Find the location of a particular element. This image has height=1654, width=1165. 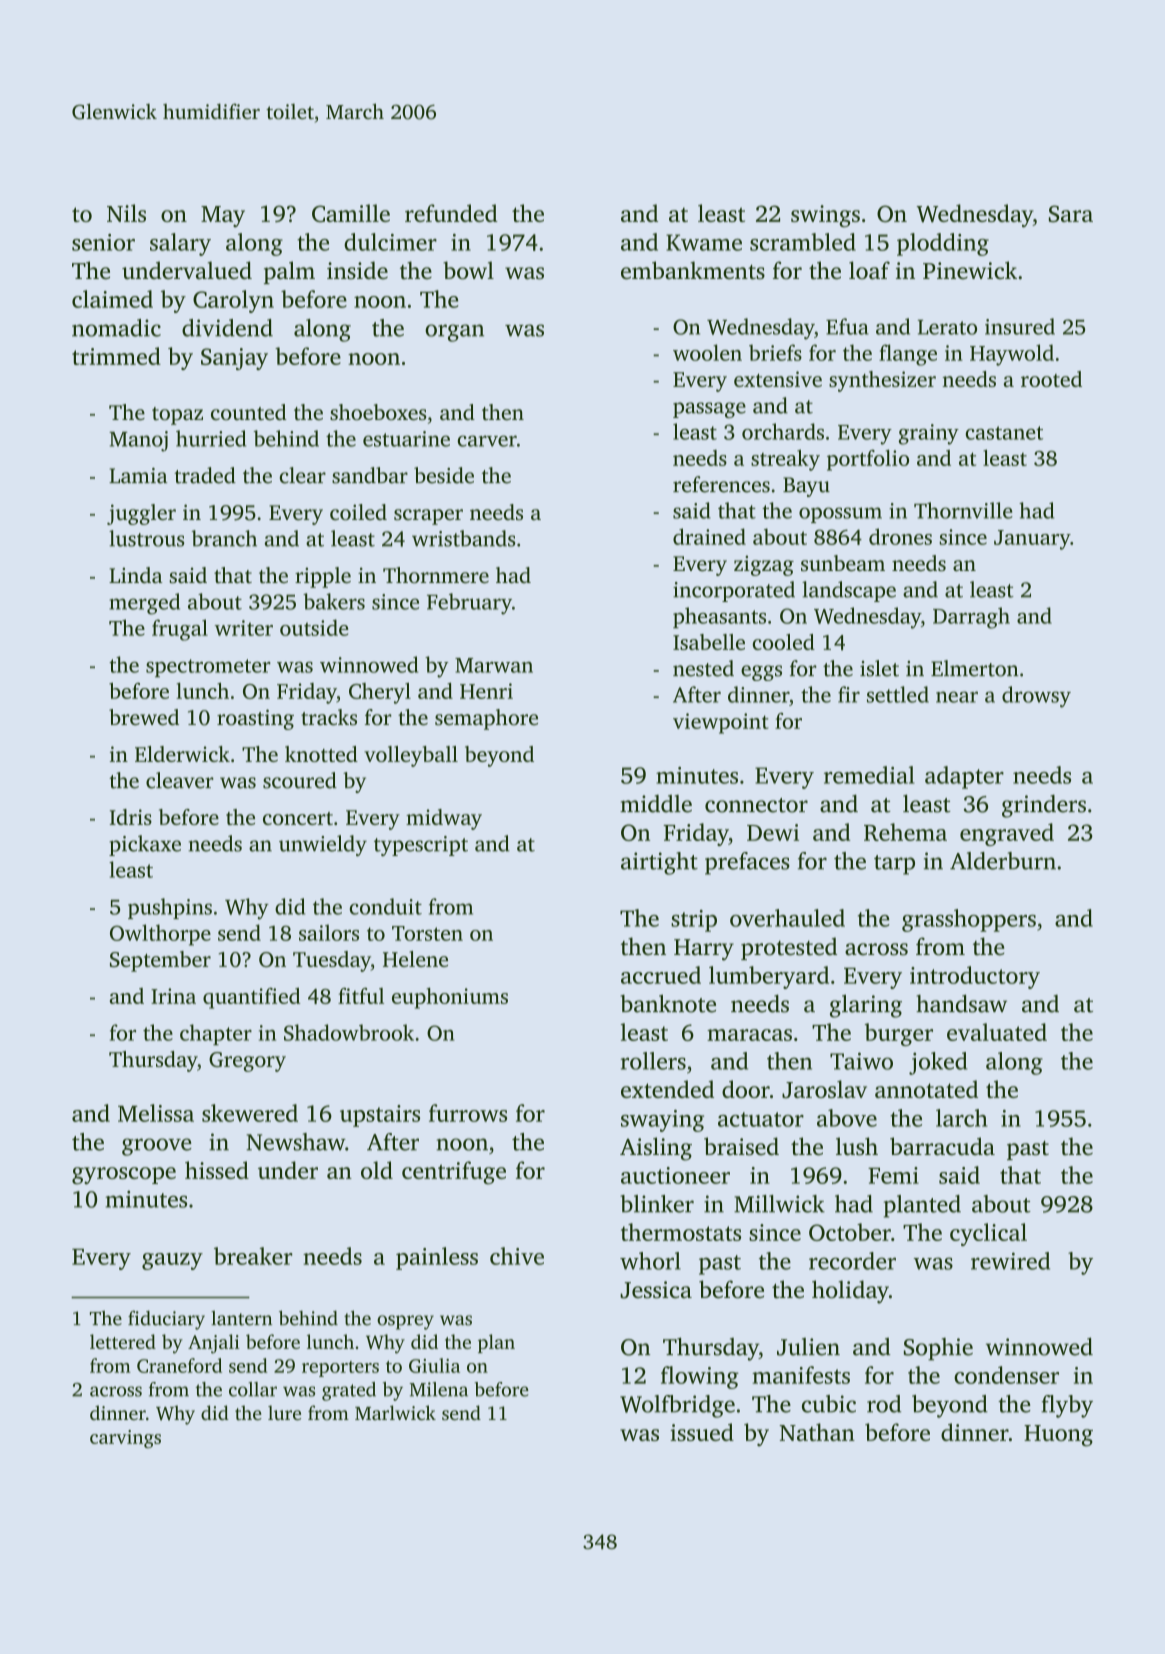

tracks is located at coordinates (329, 717).
